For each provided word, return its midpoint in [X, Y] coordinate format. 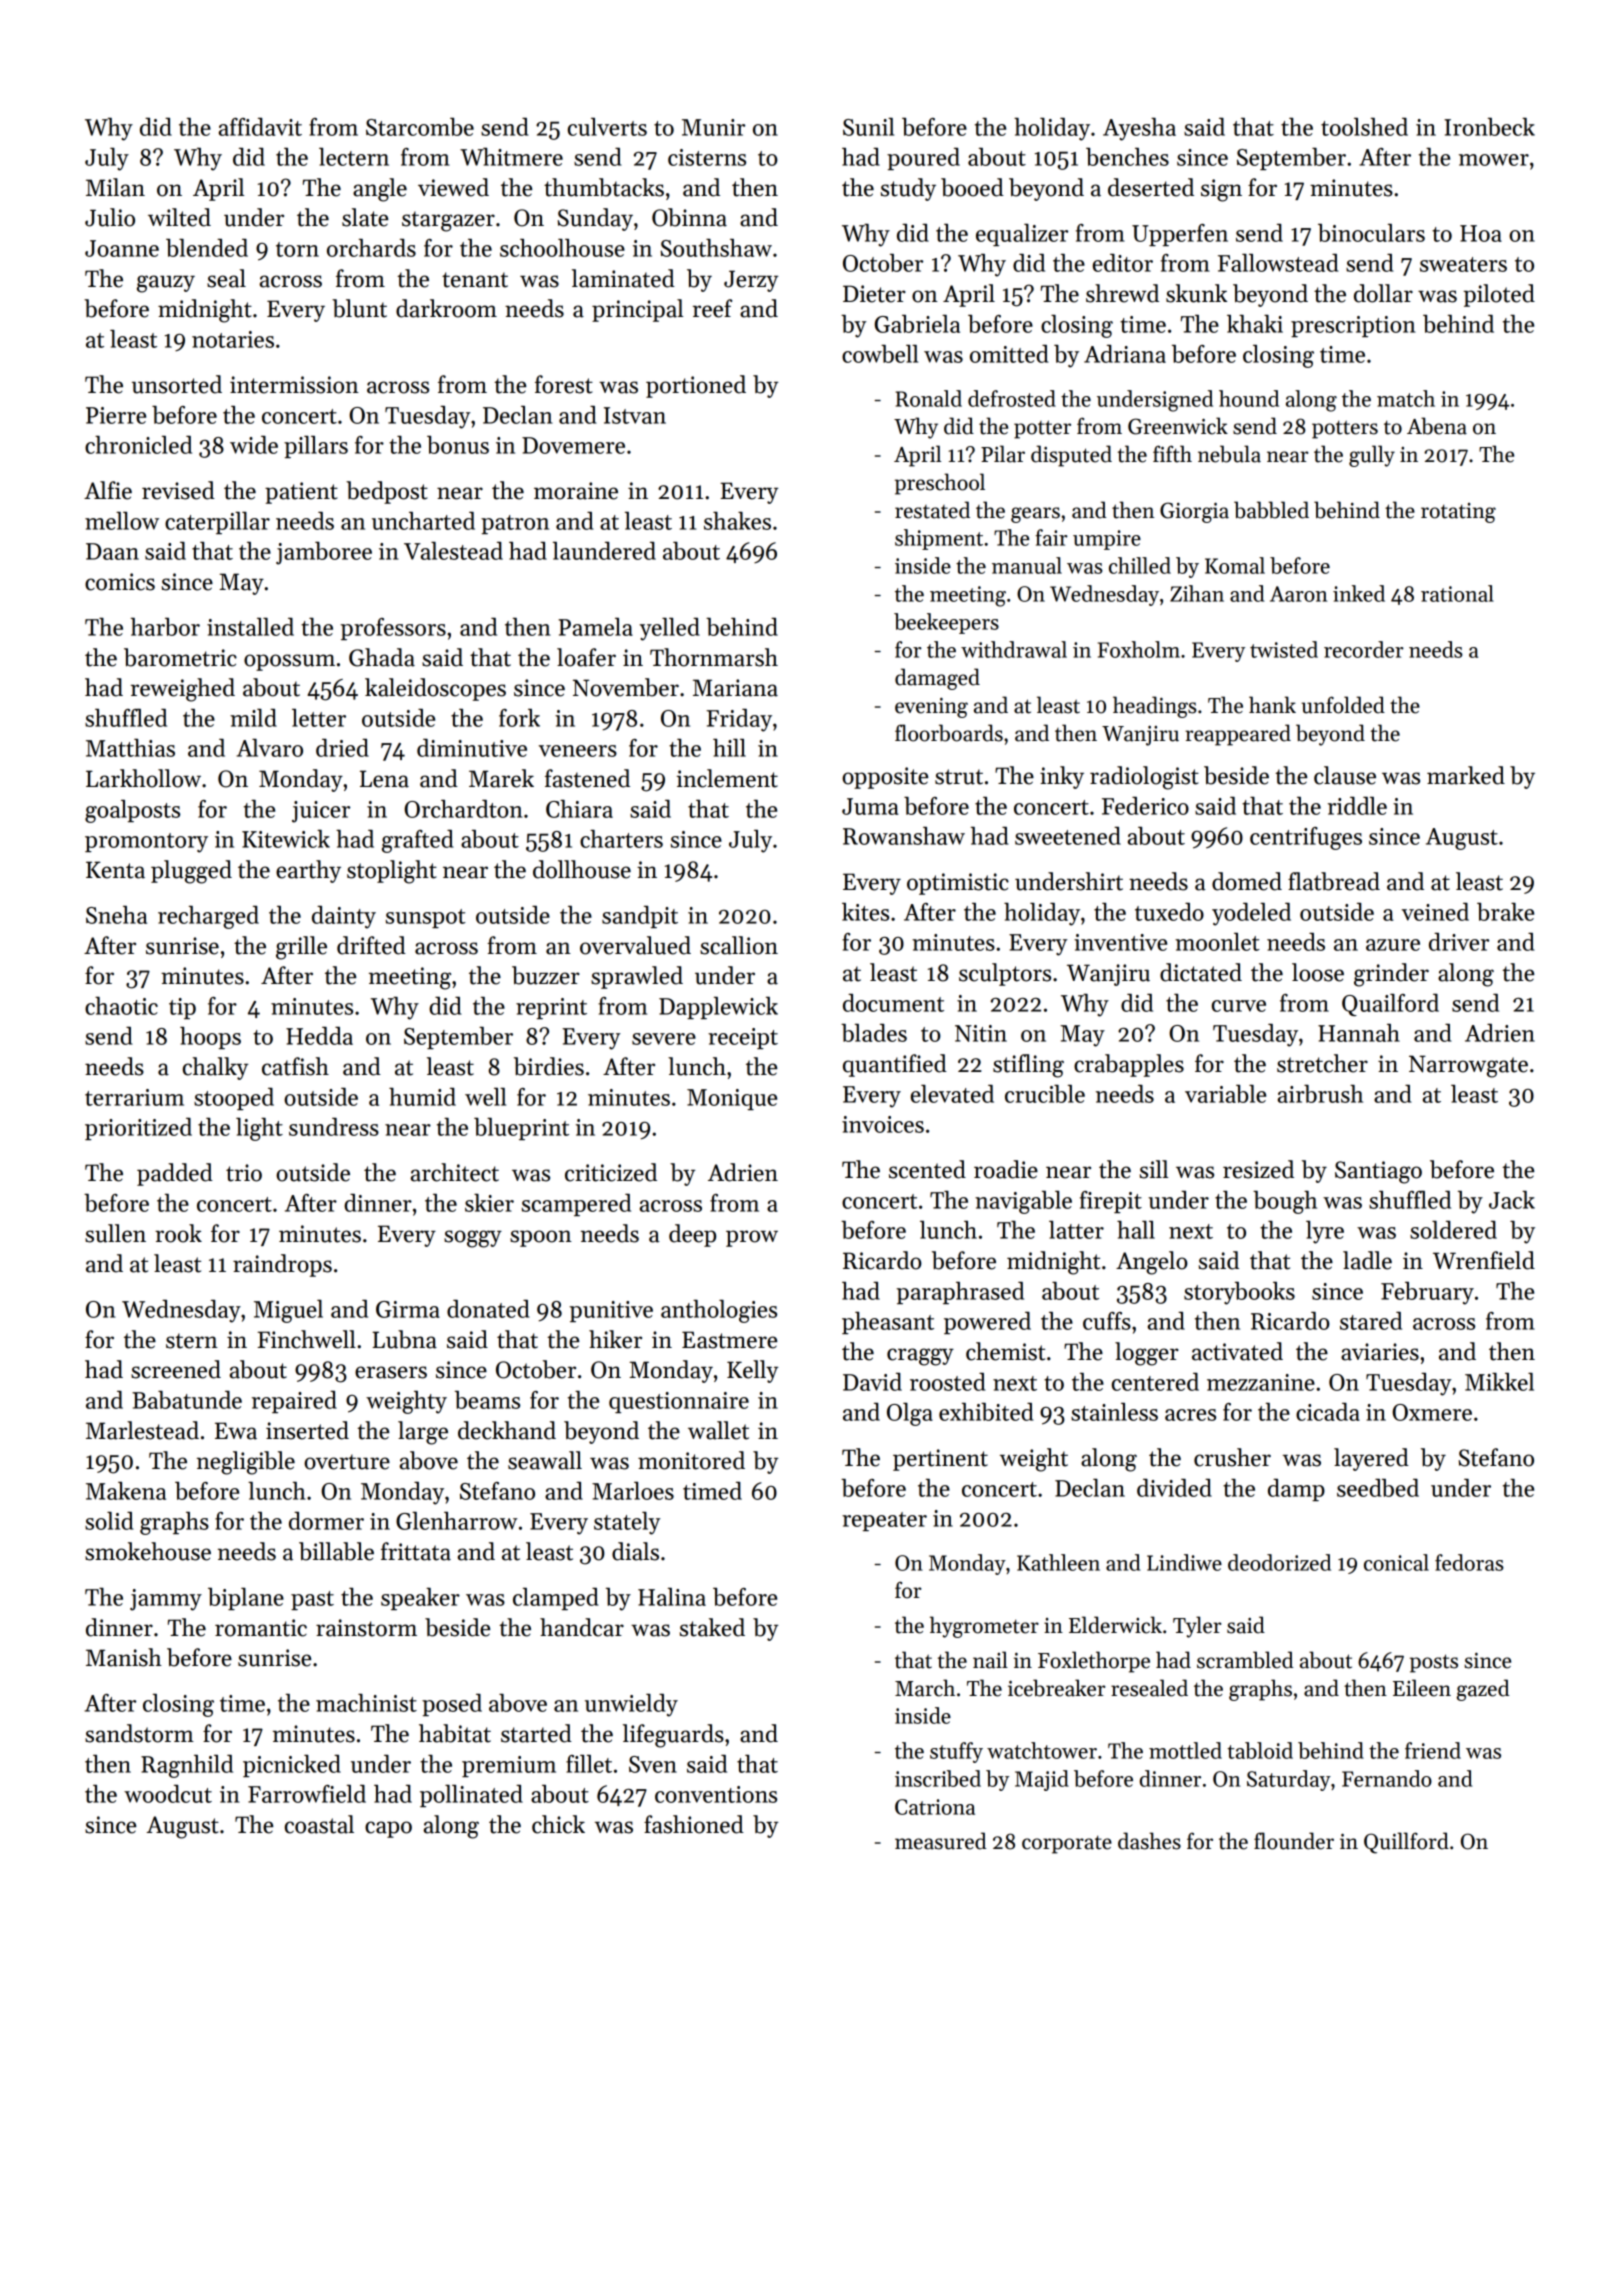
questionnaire [679, 1402]
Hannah [1359, 1033]
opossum [289, 662]
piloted [1499, 295]
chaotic [121, 1006]
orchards [371, 248]
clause [1345, 775]
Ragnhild [187, 1766]
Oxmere [1432, 1412]
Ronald [929, 398]
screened [176, 1369]
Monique [732, 1099]
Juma [870, 806]
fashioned [694, 1824]
